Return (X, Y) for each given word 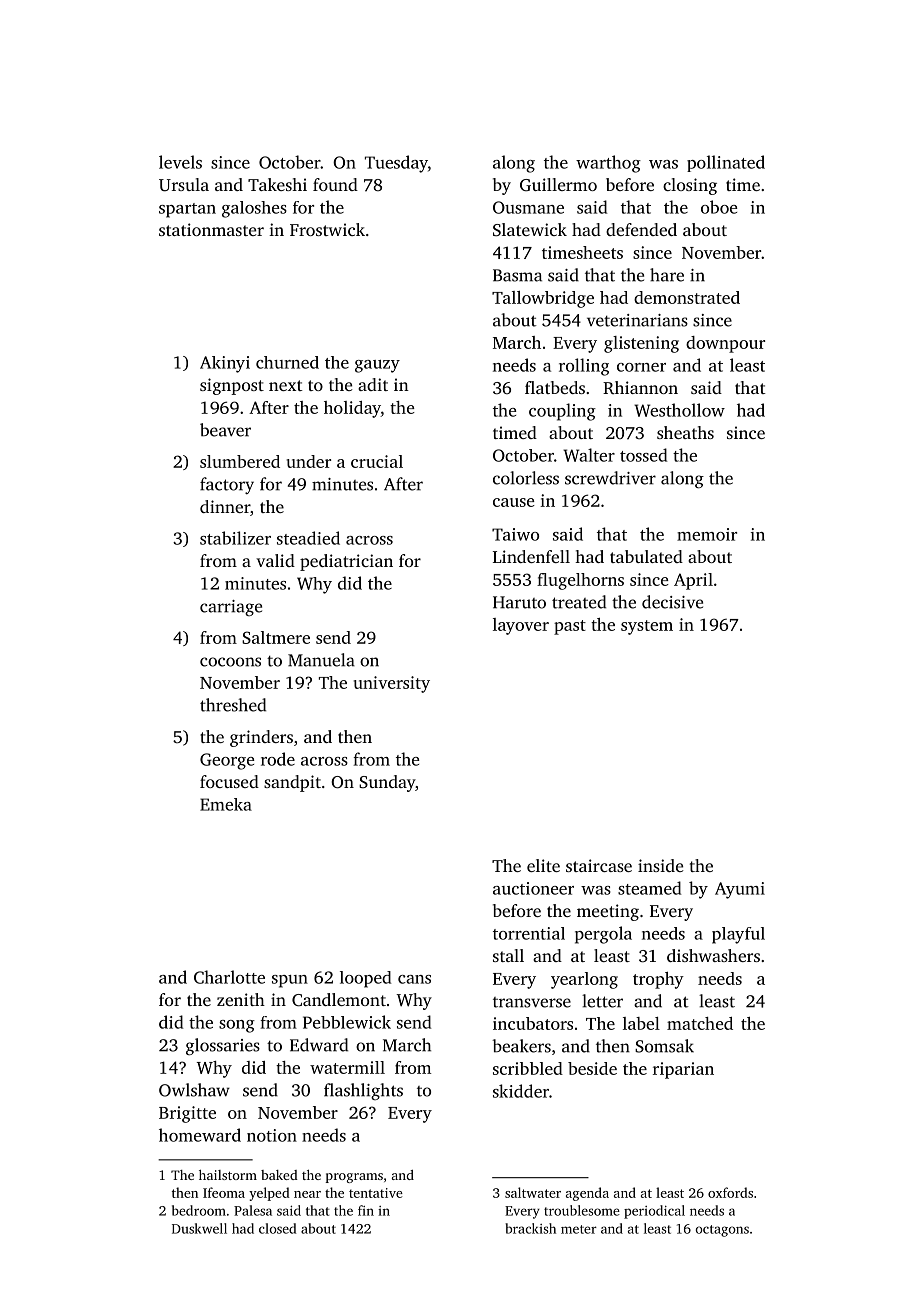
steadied (308, 538)
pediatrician (346, 562)
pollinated (726, 163)
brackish (530, 1228)
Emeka (226, 804)
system (647, 627)
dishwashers (713, 955)
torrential (529, 933)
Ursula (184, 185)
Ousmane (528, 207)
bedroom (199, 1210)
